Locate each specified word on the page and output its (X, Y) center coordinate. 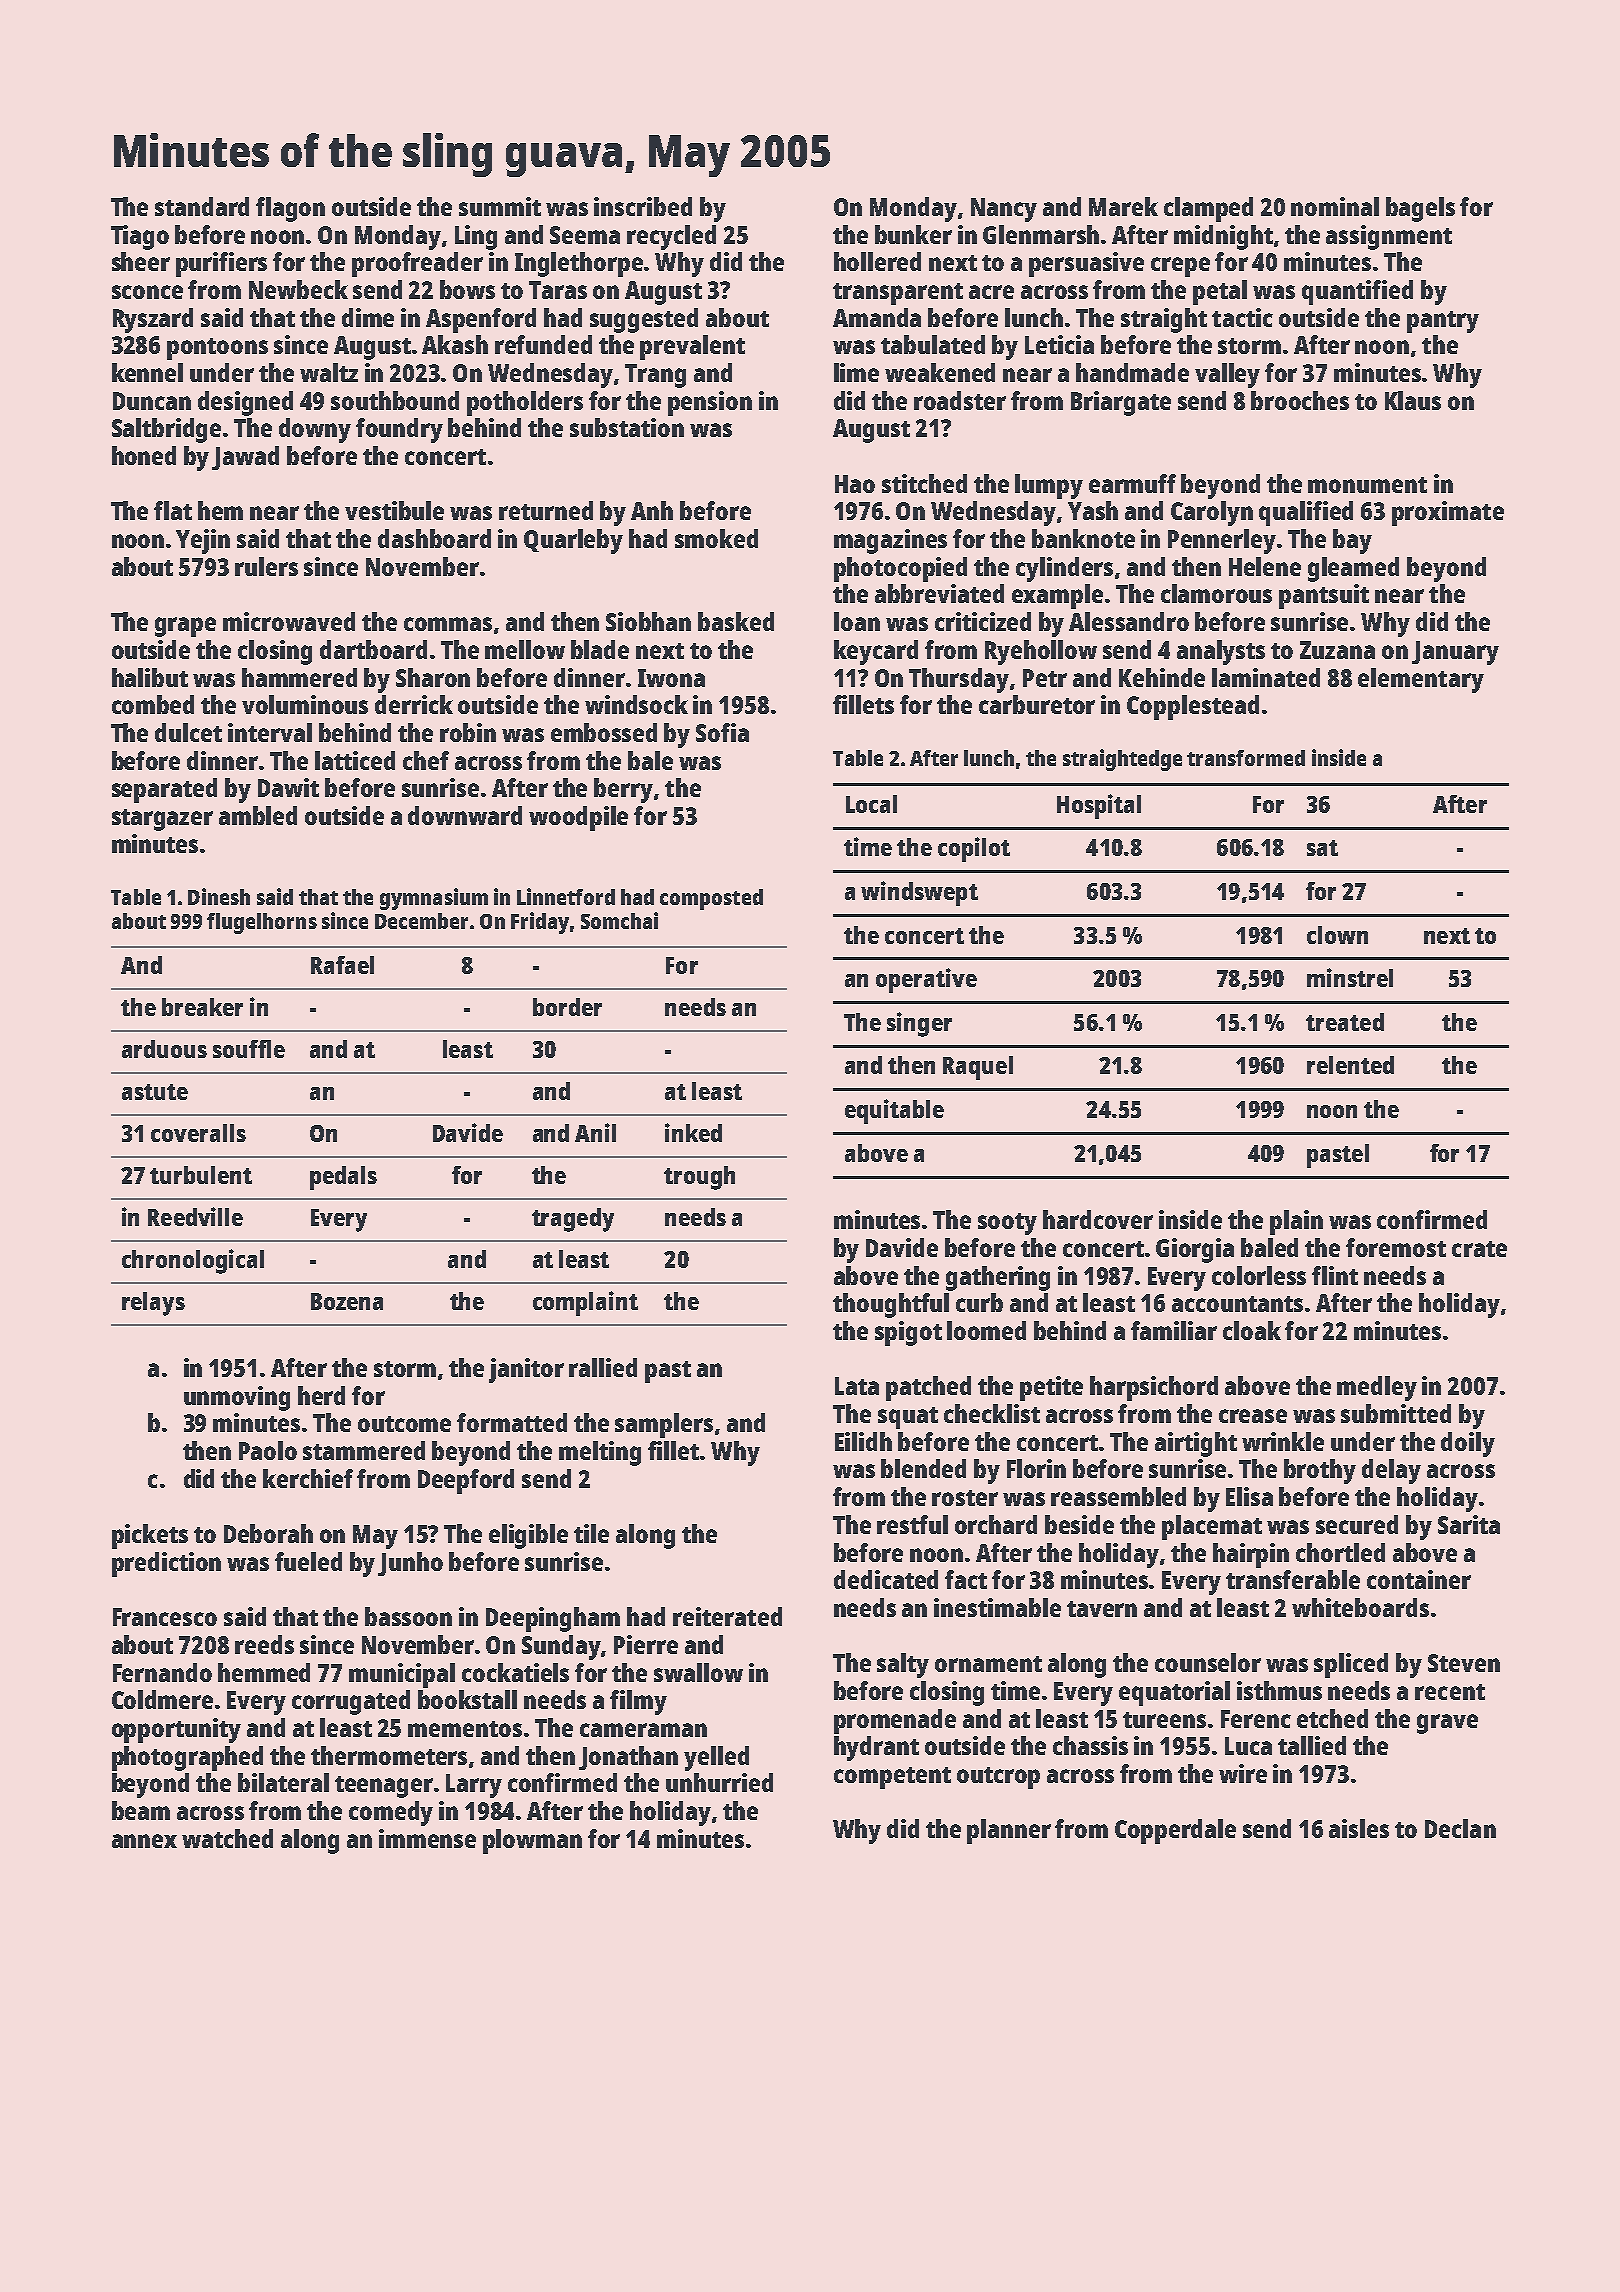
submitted (1396, 1413)
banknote (1083, 538)
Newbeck (298, 289)
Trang (655, 376)
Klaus (1413, 400)
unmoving (237, 1398)
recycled (671, 237)
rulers (266, 566)
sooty (1007, 1224)
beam (141, 1810)
